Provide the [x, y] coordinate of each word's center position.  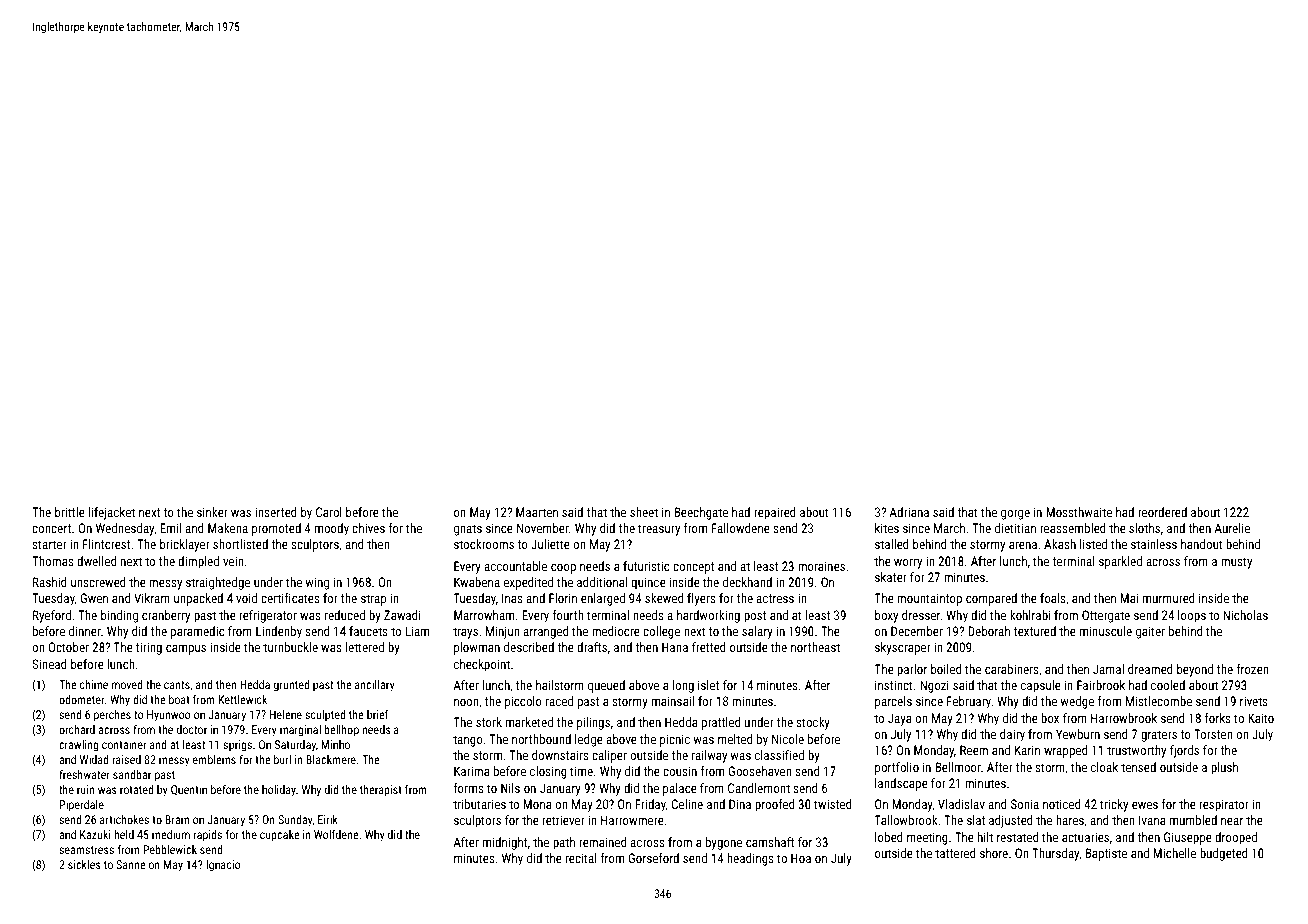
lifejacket [112, 513]
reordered [1162, 512]
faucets [368, 631]
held [124, 834]
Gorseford [653, 858]
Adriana [909, 512]
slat [976, 820]
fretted [709, 647]
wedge [1077, 702]
